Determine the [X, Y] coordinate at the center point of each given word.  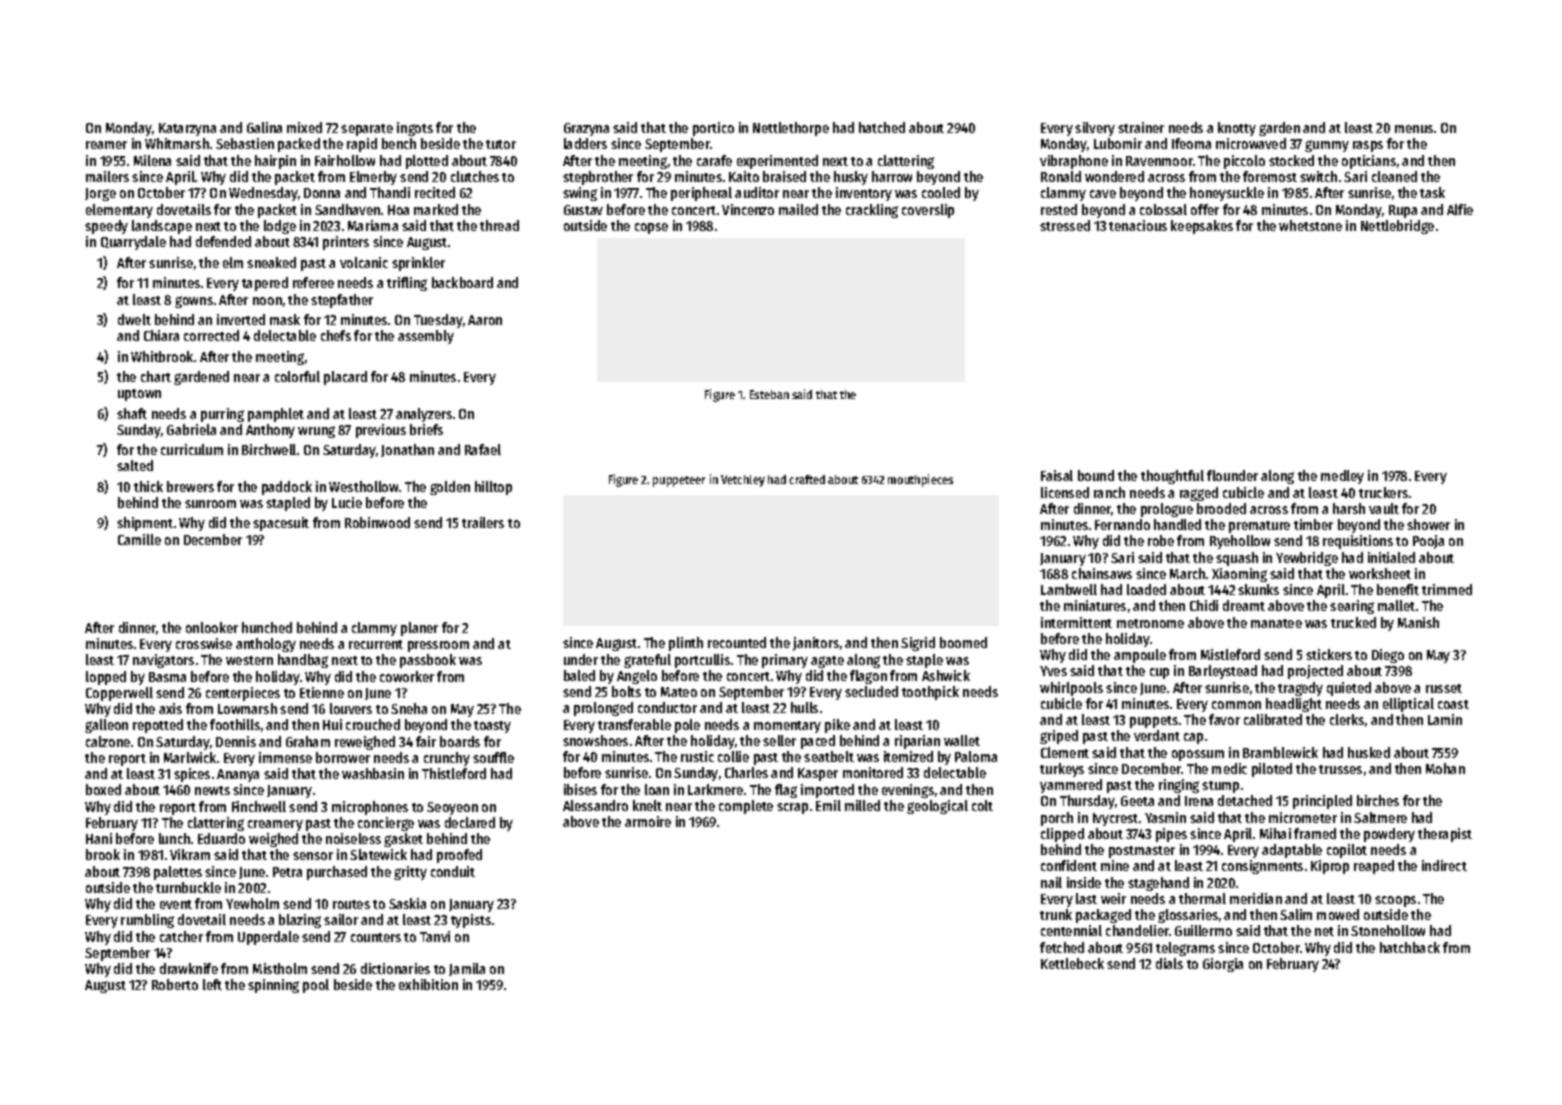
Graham [308, 741]
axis [170, 708]
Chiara [161, 335]
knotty [1237, 129]
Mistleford [1230, 654]
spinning [273, 986]
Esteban [769, 394]
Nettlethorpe [791, 129]
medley [1342, 477]
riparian [917, 742]
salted [135, 465]
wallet [962, 740]
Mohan [1445, 768]
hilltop [493, 488]
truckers [1383, 492]
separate [367, 130]
